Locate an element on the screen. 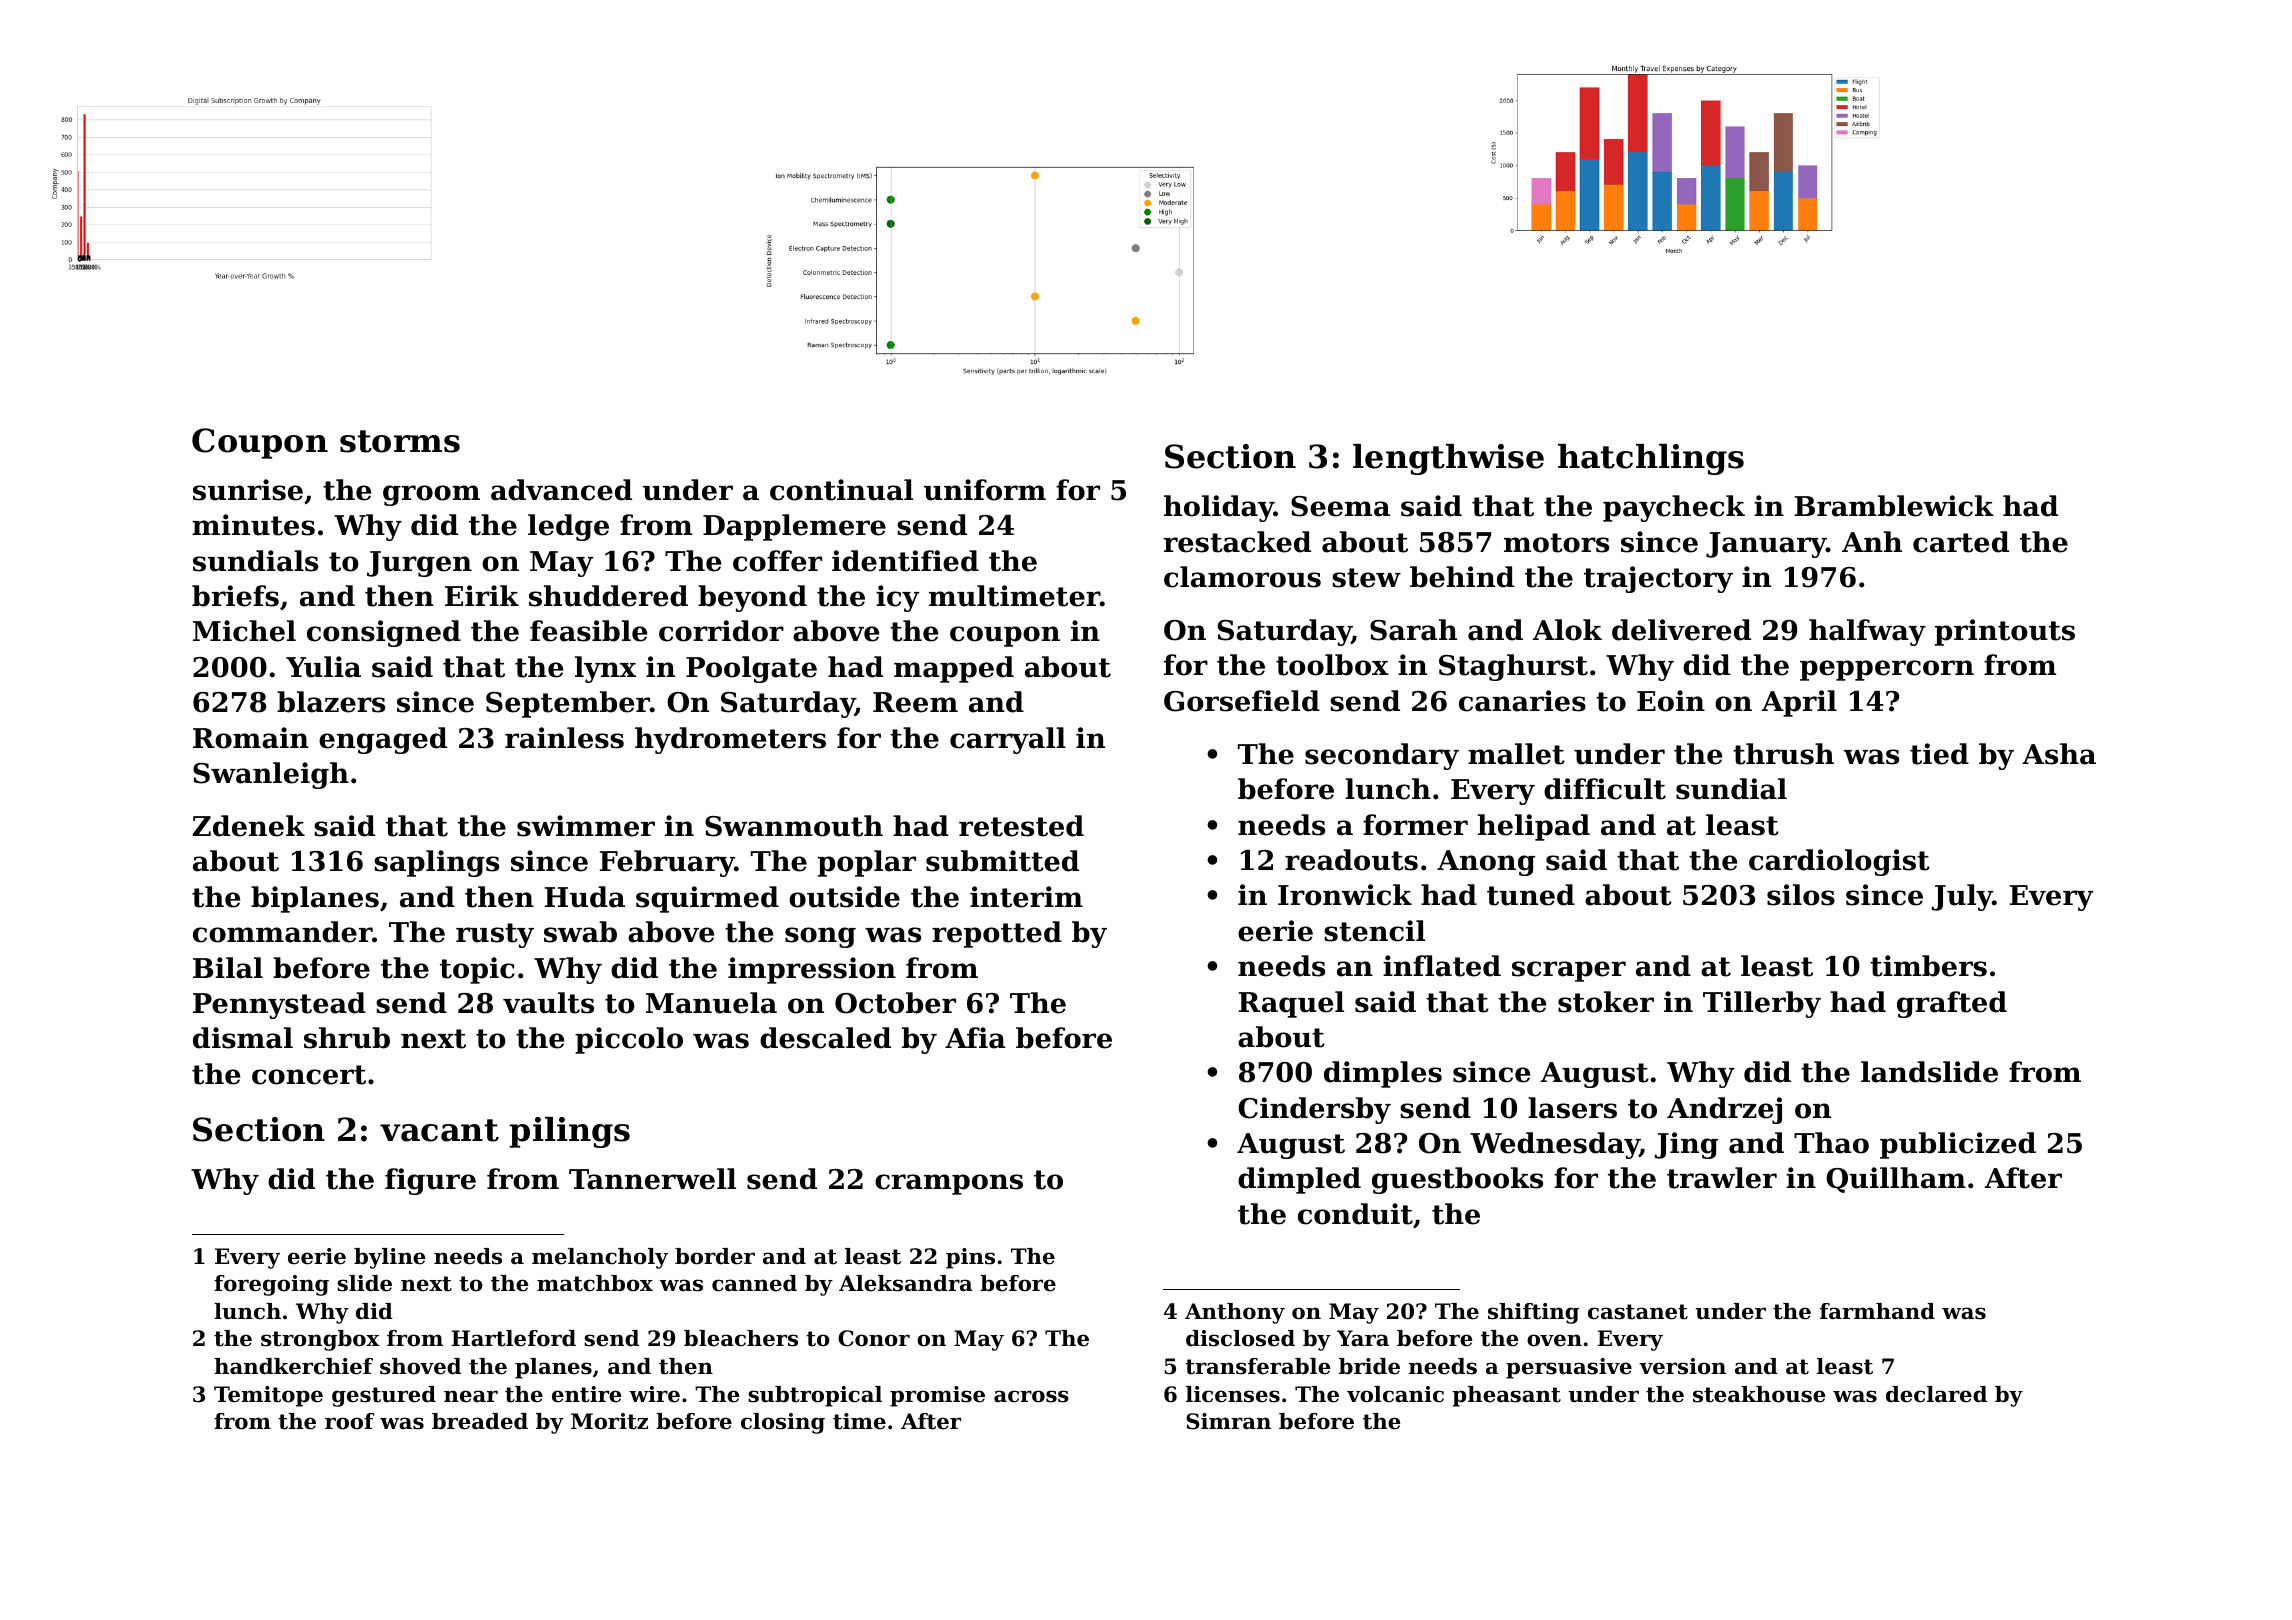  readouts is located at coordinates (1351, 860).
